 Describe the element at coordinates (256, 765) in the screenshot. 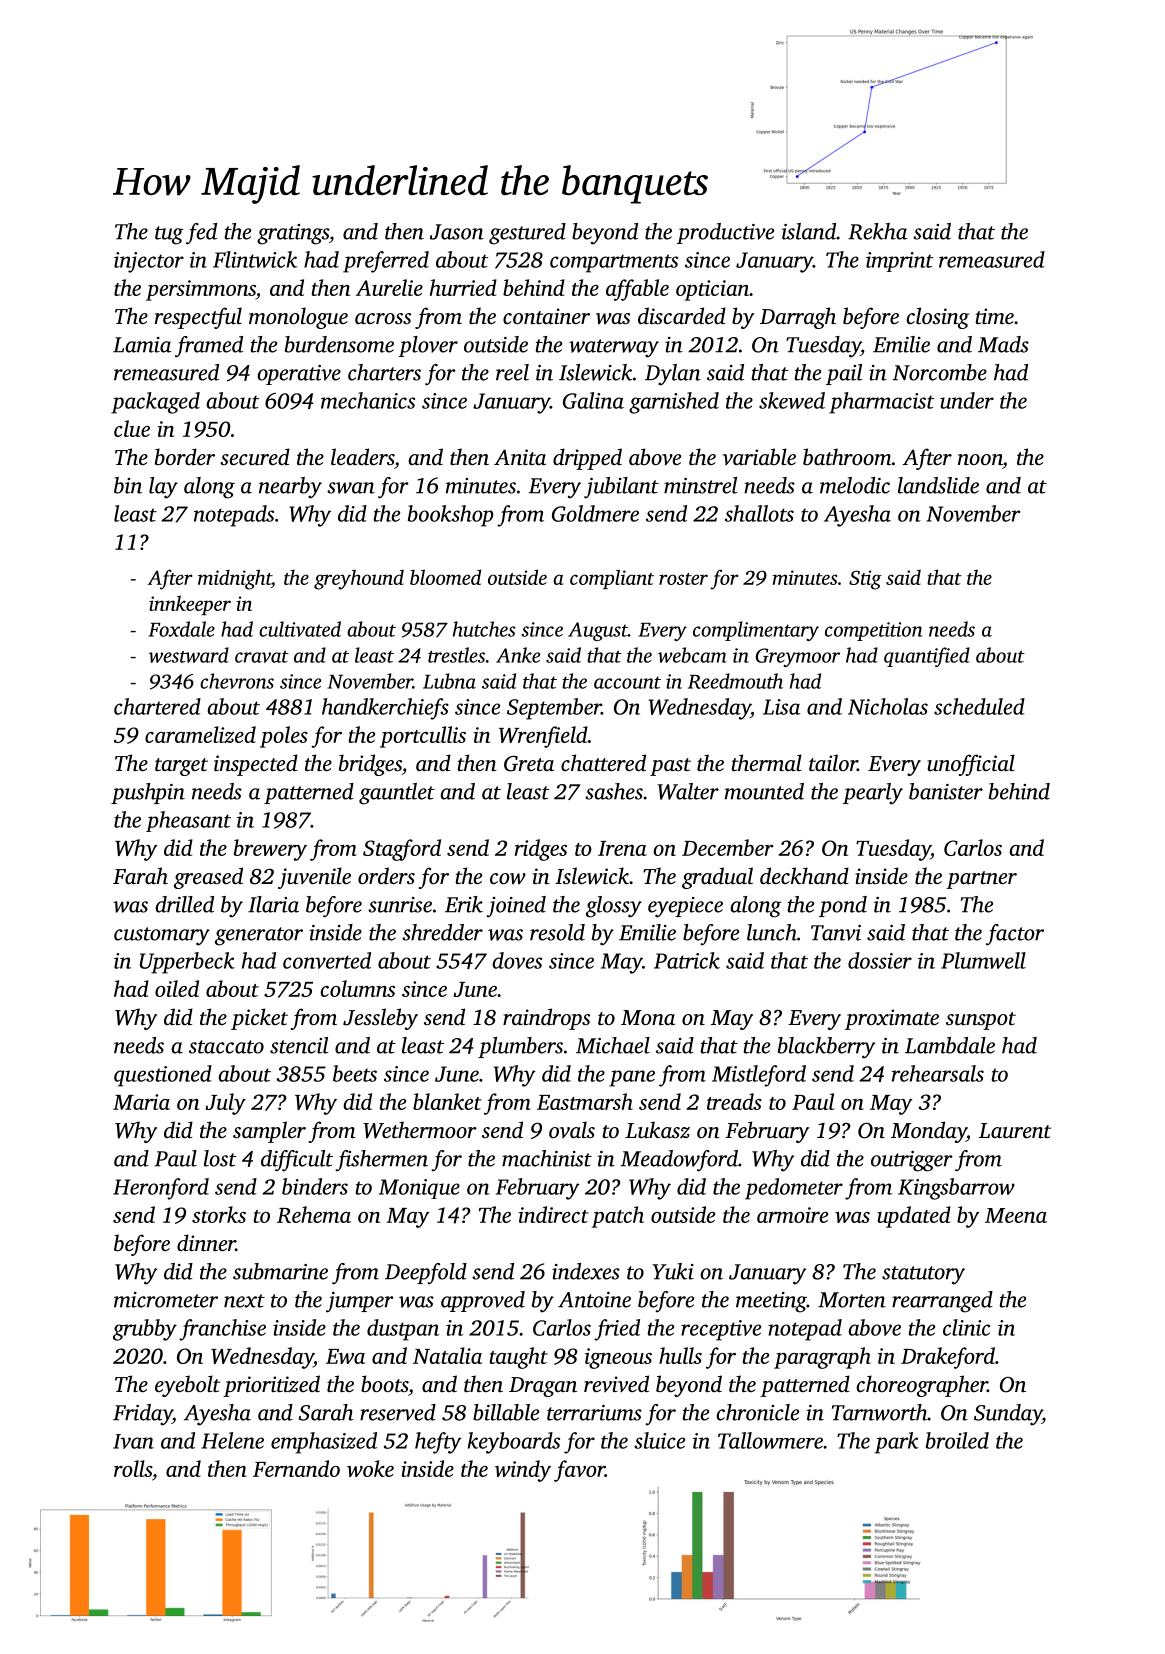

I see `inspected` at that location.
